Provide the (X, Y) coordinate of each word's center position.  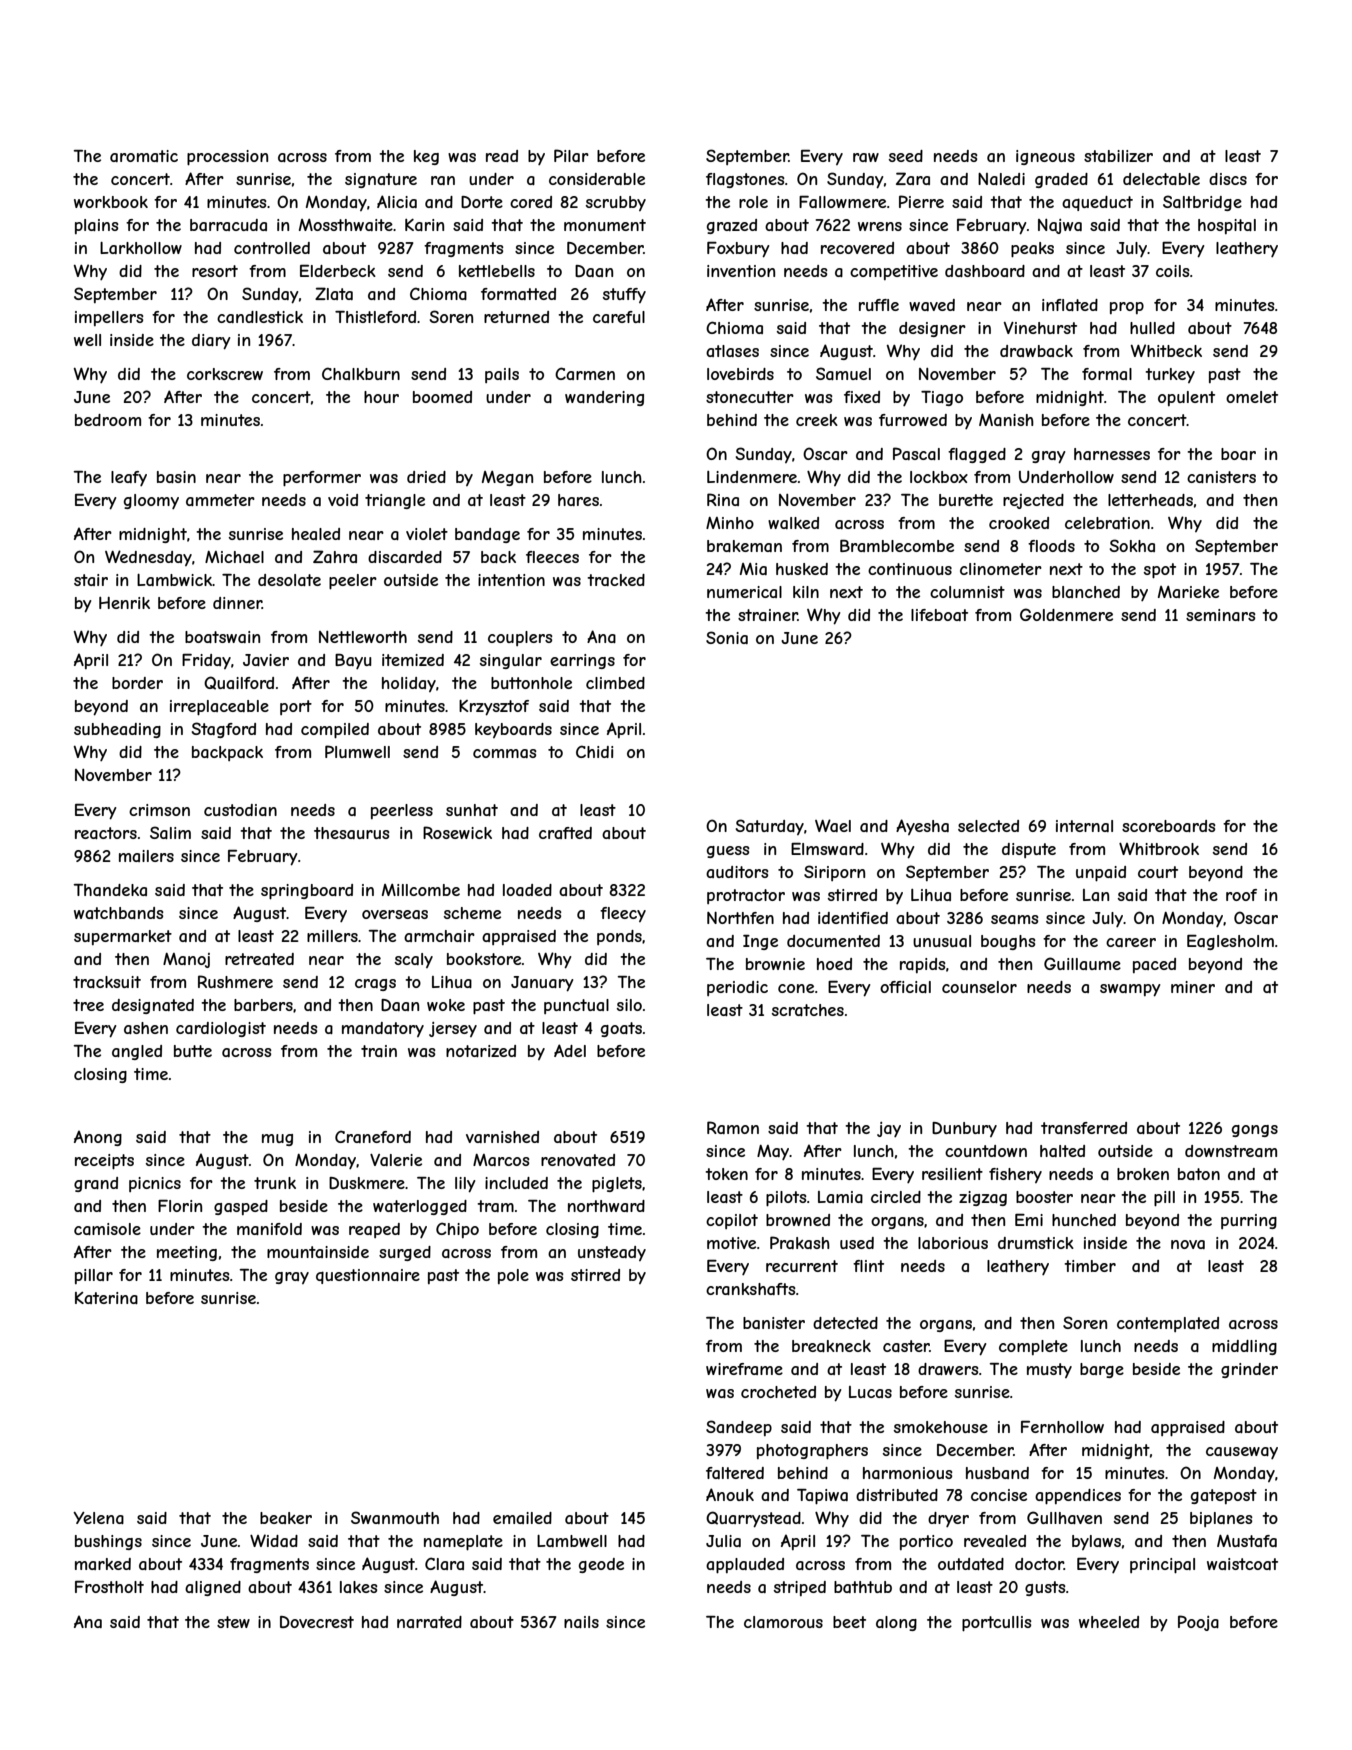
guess (728, 852)
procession (227, 158)
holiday (409, 684)
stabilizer (1118, 156)
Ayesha (922, 827)
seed (906, 156)
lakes (359, 1587)
